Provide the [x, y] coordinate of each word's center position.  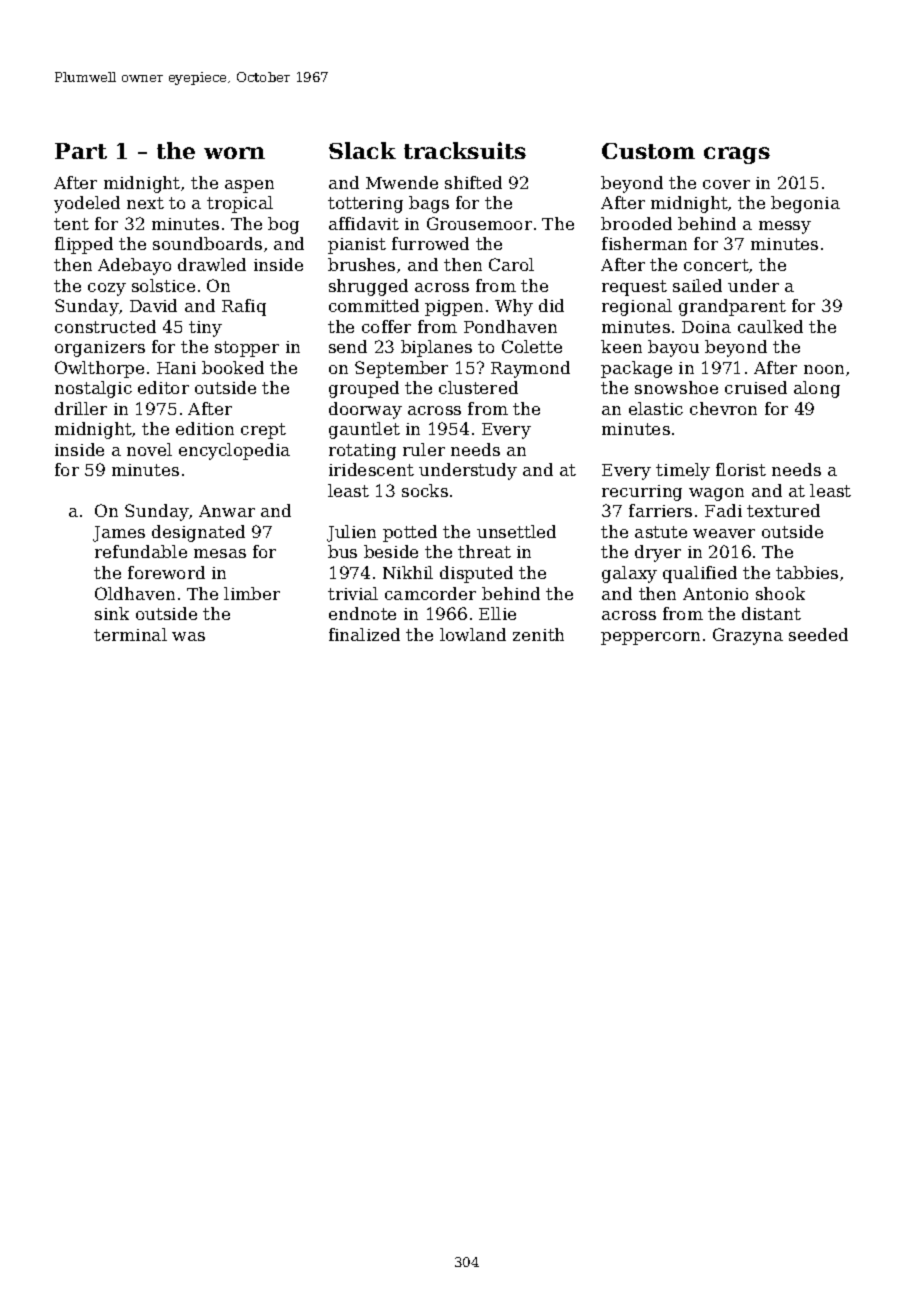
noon [824, 369]
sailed [697, 285]
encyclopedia [234, 451]
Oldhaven [135, 593]
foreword [166, 572]
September [401, 369]
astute [661, 532]
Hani [176, 368]
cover [726, 184]
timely [683, 471]
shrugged [368, 287]
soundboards [207, 243]
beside [391, 551]
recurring [642, 493]
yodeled [87, 204]
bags [429, 204]
